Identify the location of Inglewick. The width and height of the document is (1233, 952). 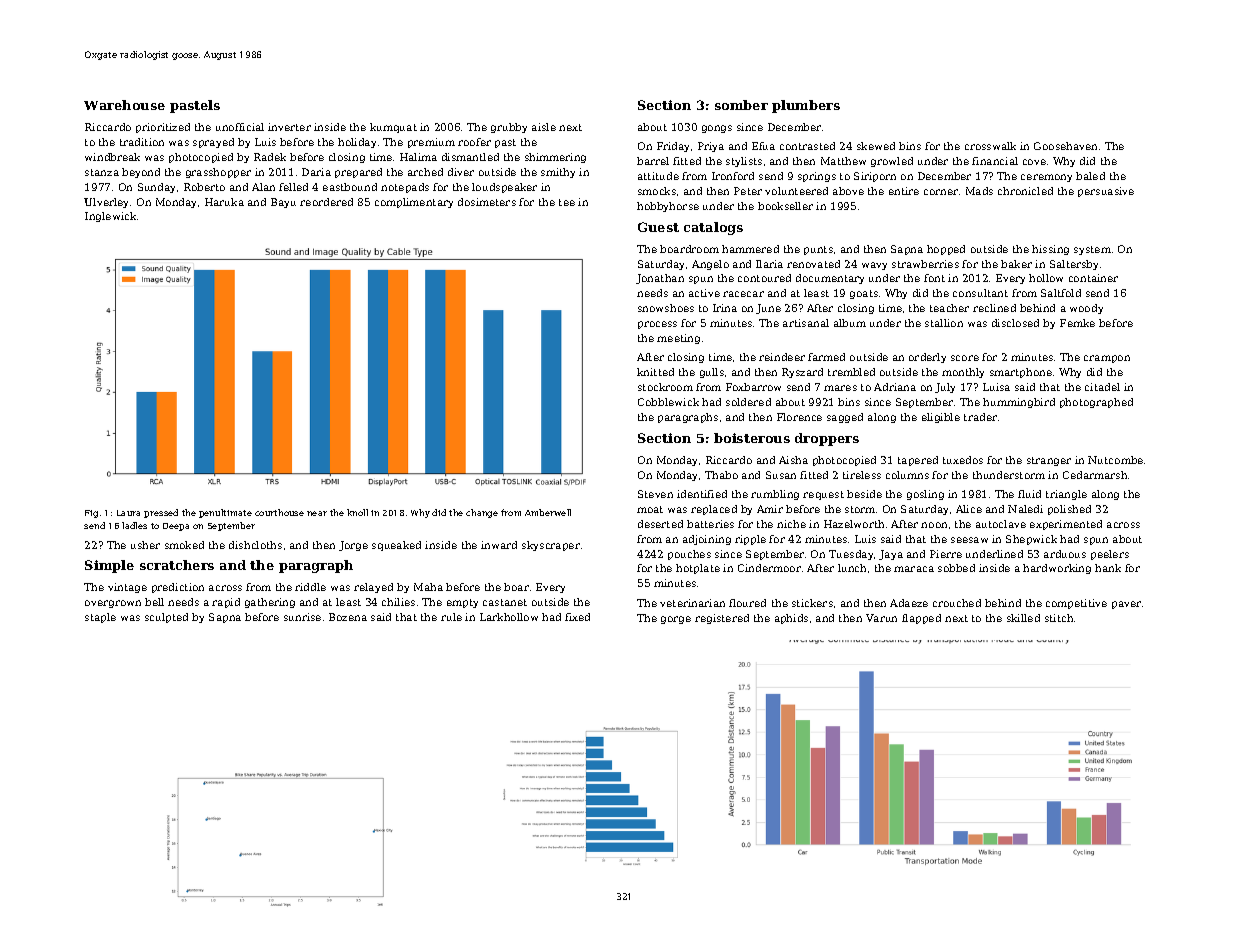
(110, 217).
